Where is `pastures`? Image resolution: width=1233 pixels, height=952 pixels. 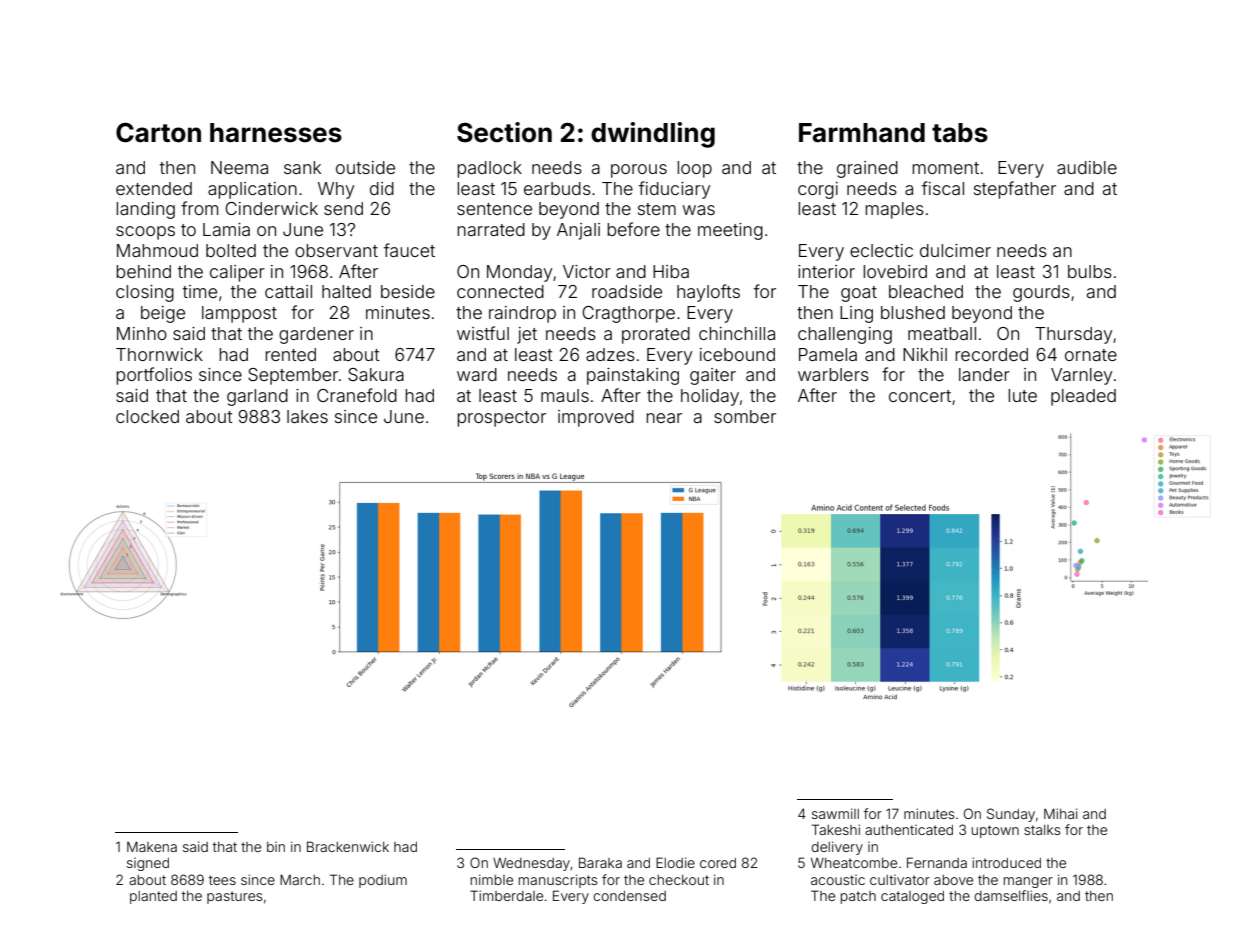 pastures is located at coordinates (234, 897).
